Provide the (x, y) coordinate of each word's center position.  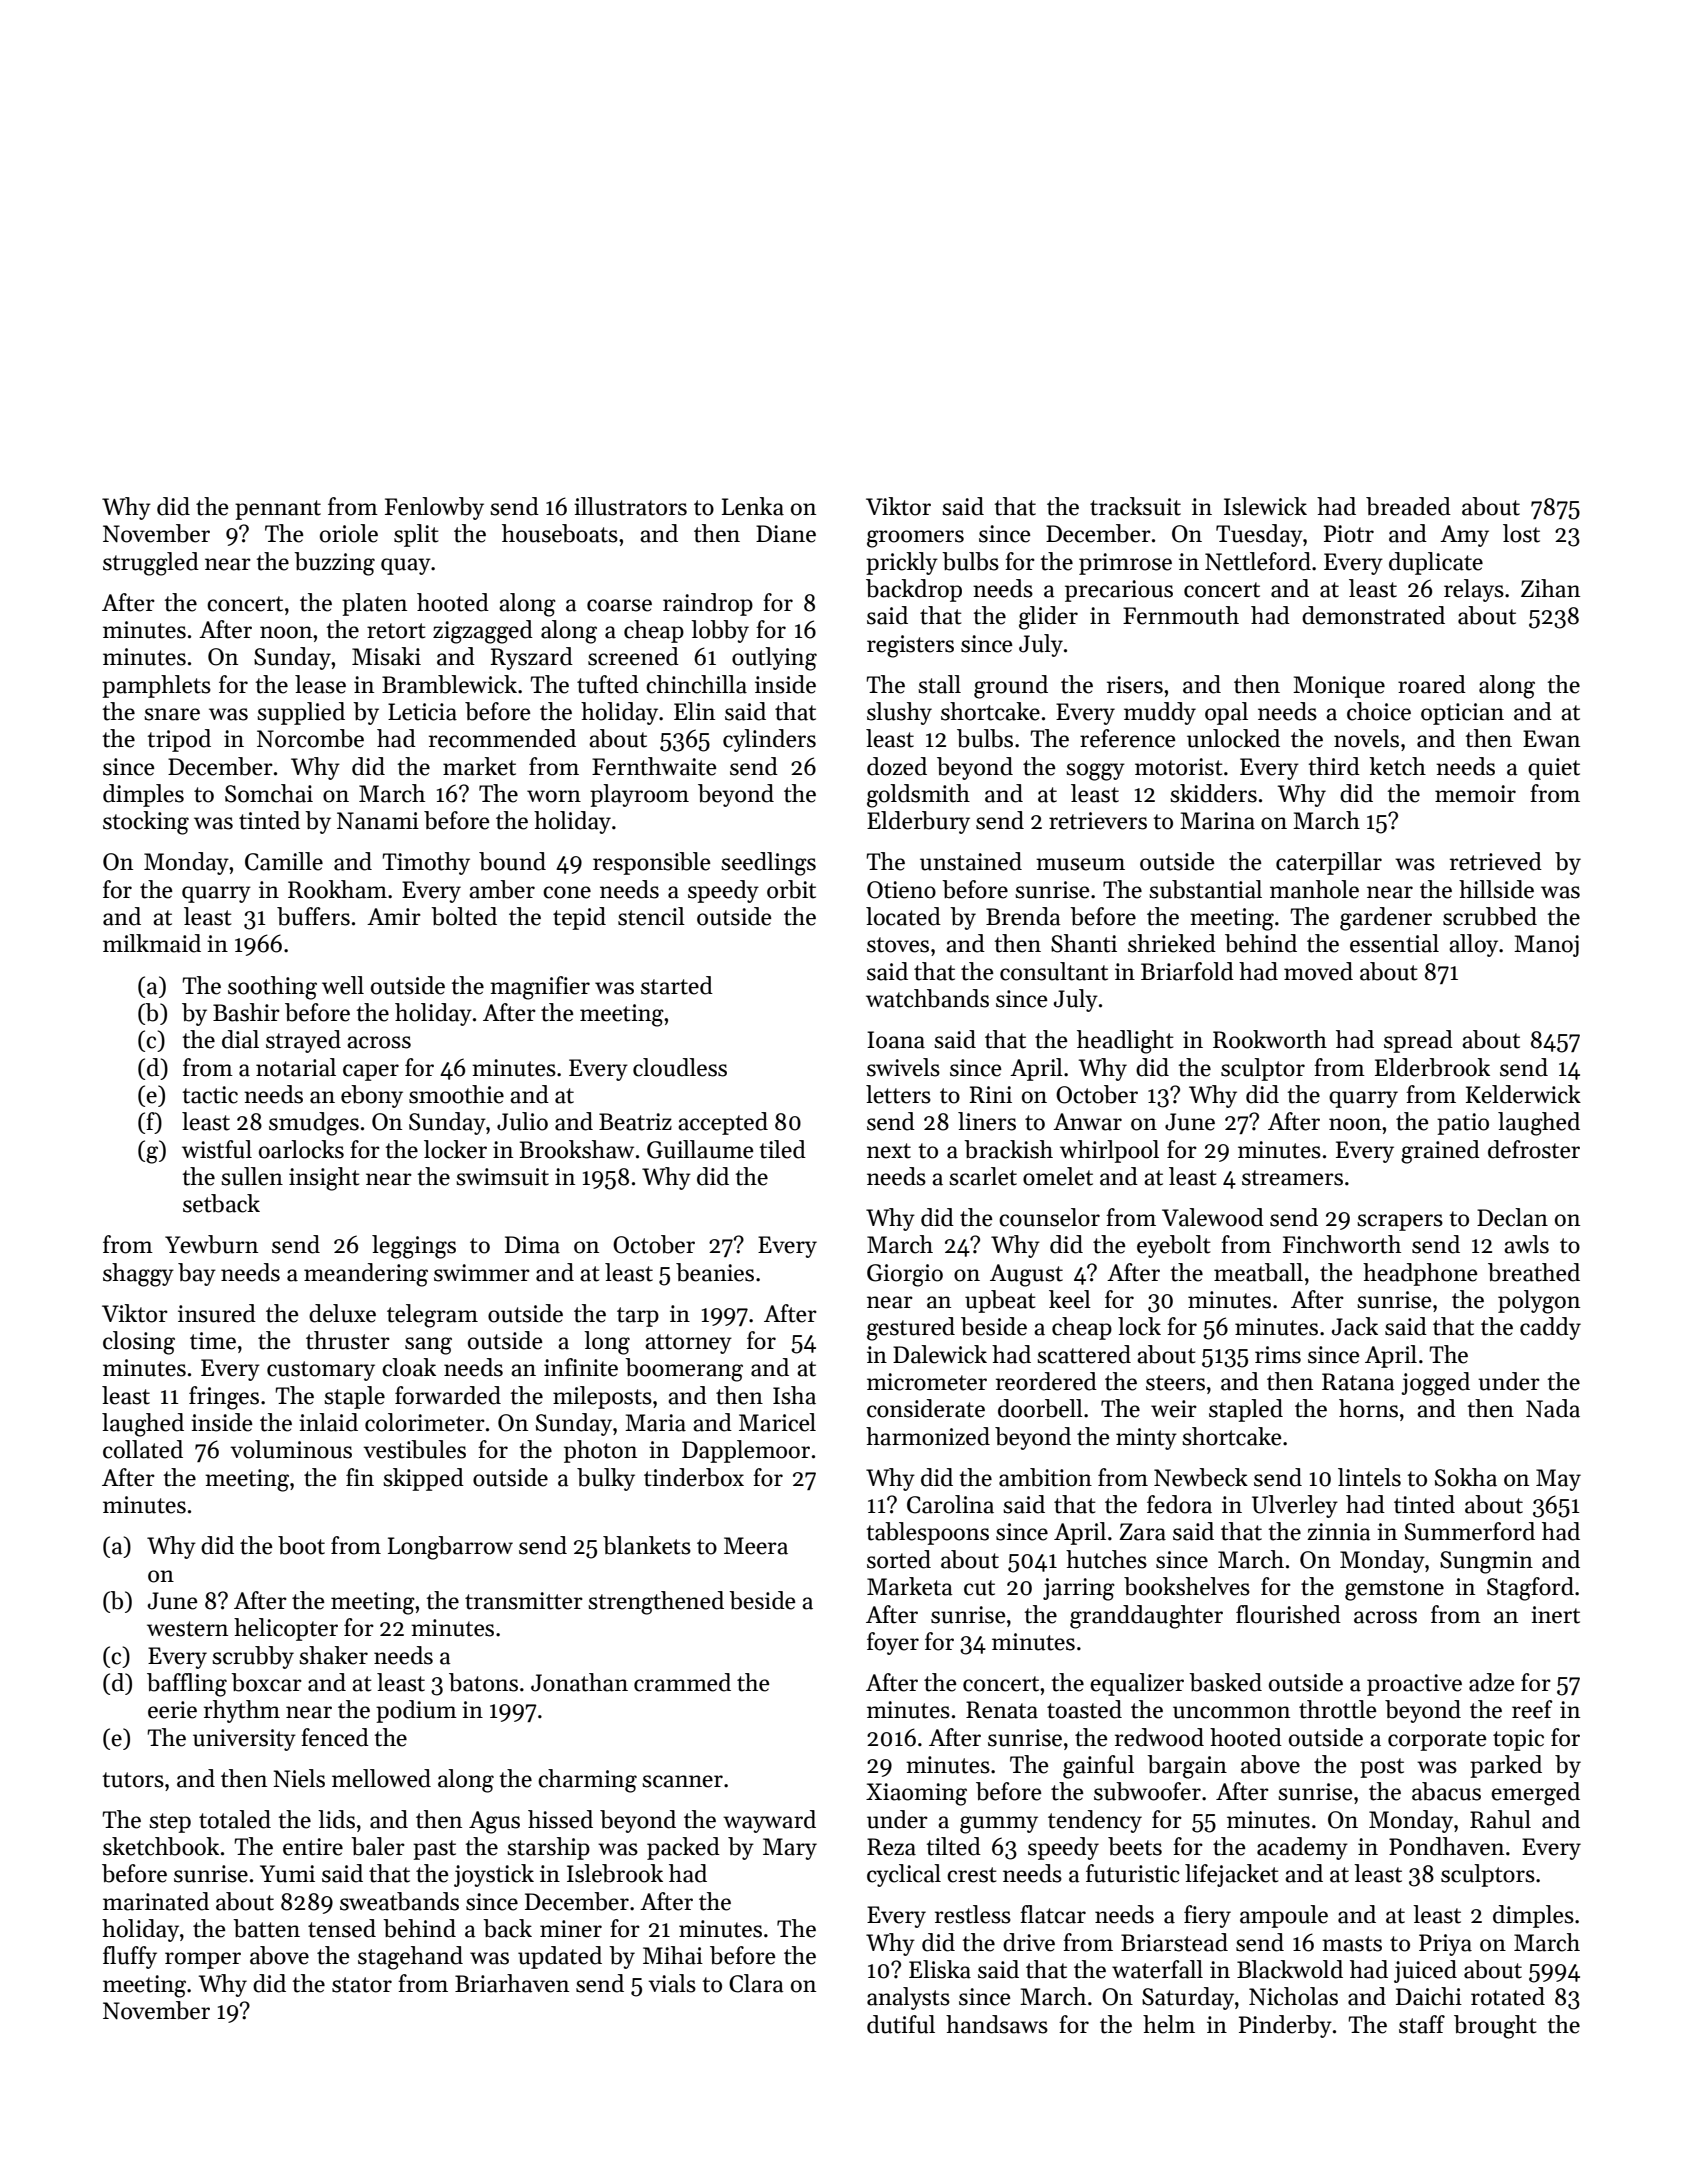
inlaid (328, 1422)
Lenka (753, 506)
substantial (1205, 889)
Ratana (1358, 1382)
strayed (303, 1041)
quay (406, 566)
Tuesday (1259, 535)
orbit (791, 889)
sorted (899, 1559)
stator (362, 1985)
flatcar (1053, 1914)
